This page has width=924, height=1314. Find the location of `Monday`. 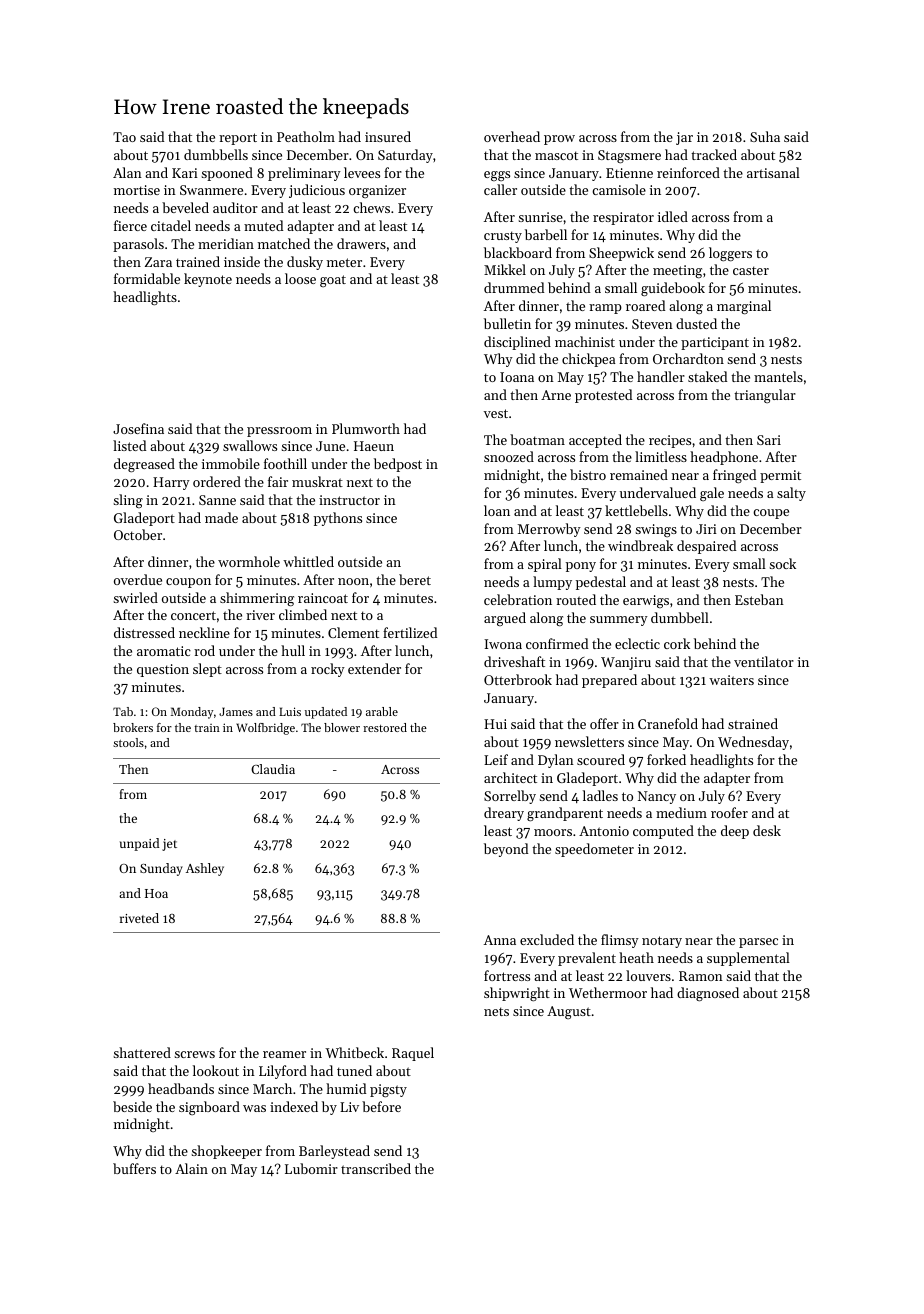

Monday is located at coordinates (192, 713).
